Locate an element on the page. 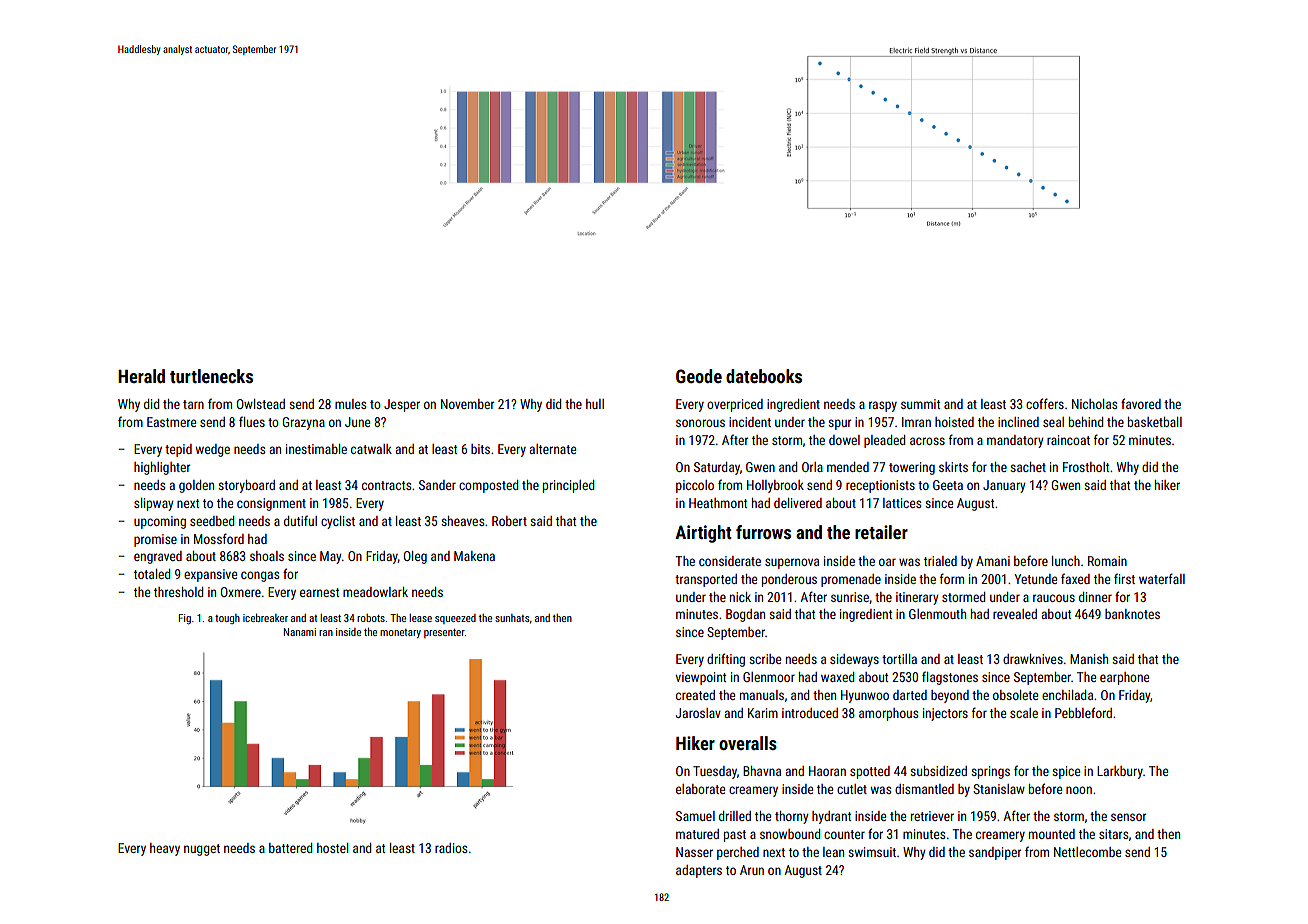 The width and height of the page is (1308, 924). turtlenecks is located at coordinates (211, 376).
